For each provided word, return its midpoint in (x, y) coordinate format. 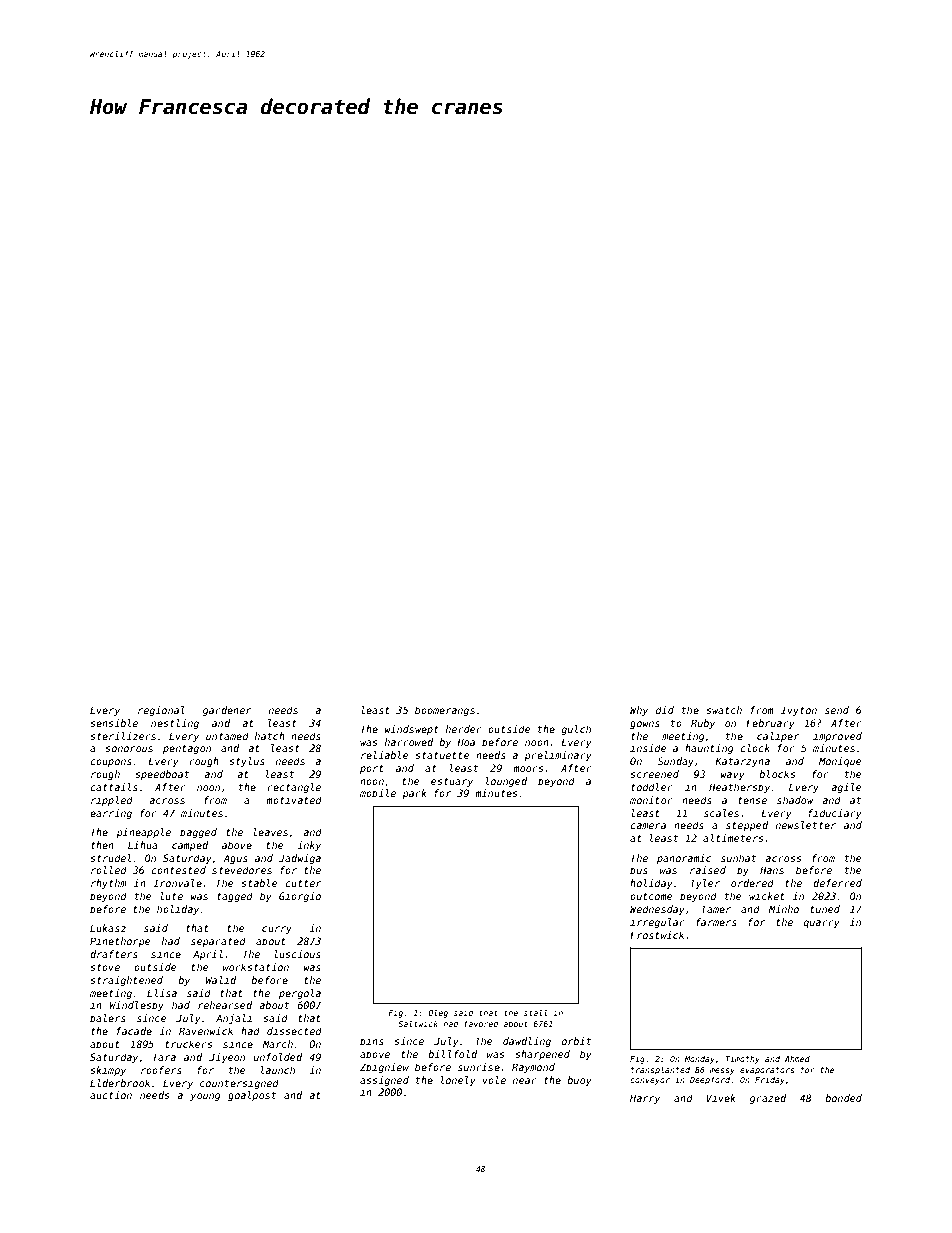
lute (171, 896)
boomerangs (445, 711)
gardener (227, 711)
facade (134, 1031)
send (837, 710)
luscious (297, 954)
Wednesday (657, 910)
